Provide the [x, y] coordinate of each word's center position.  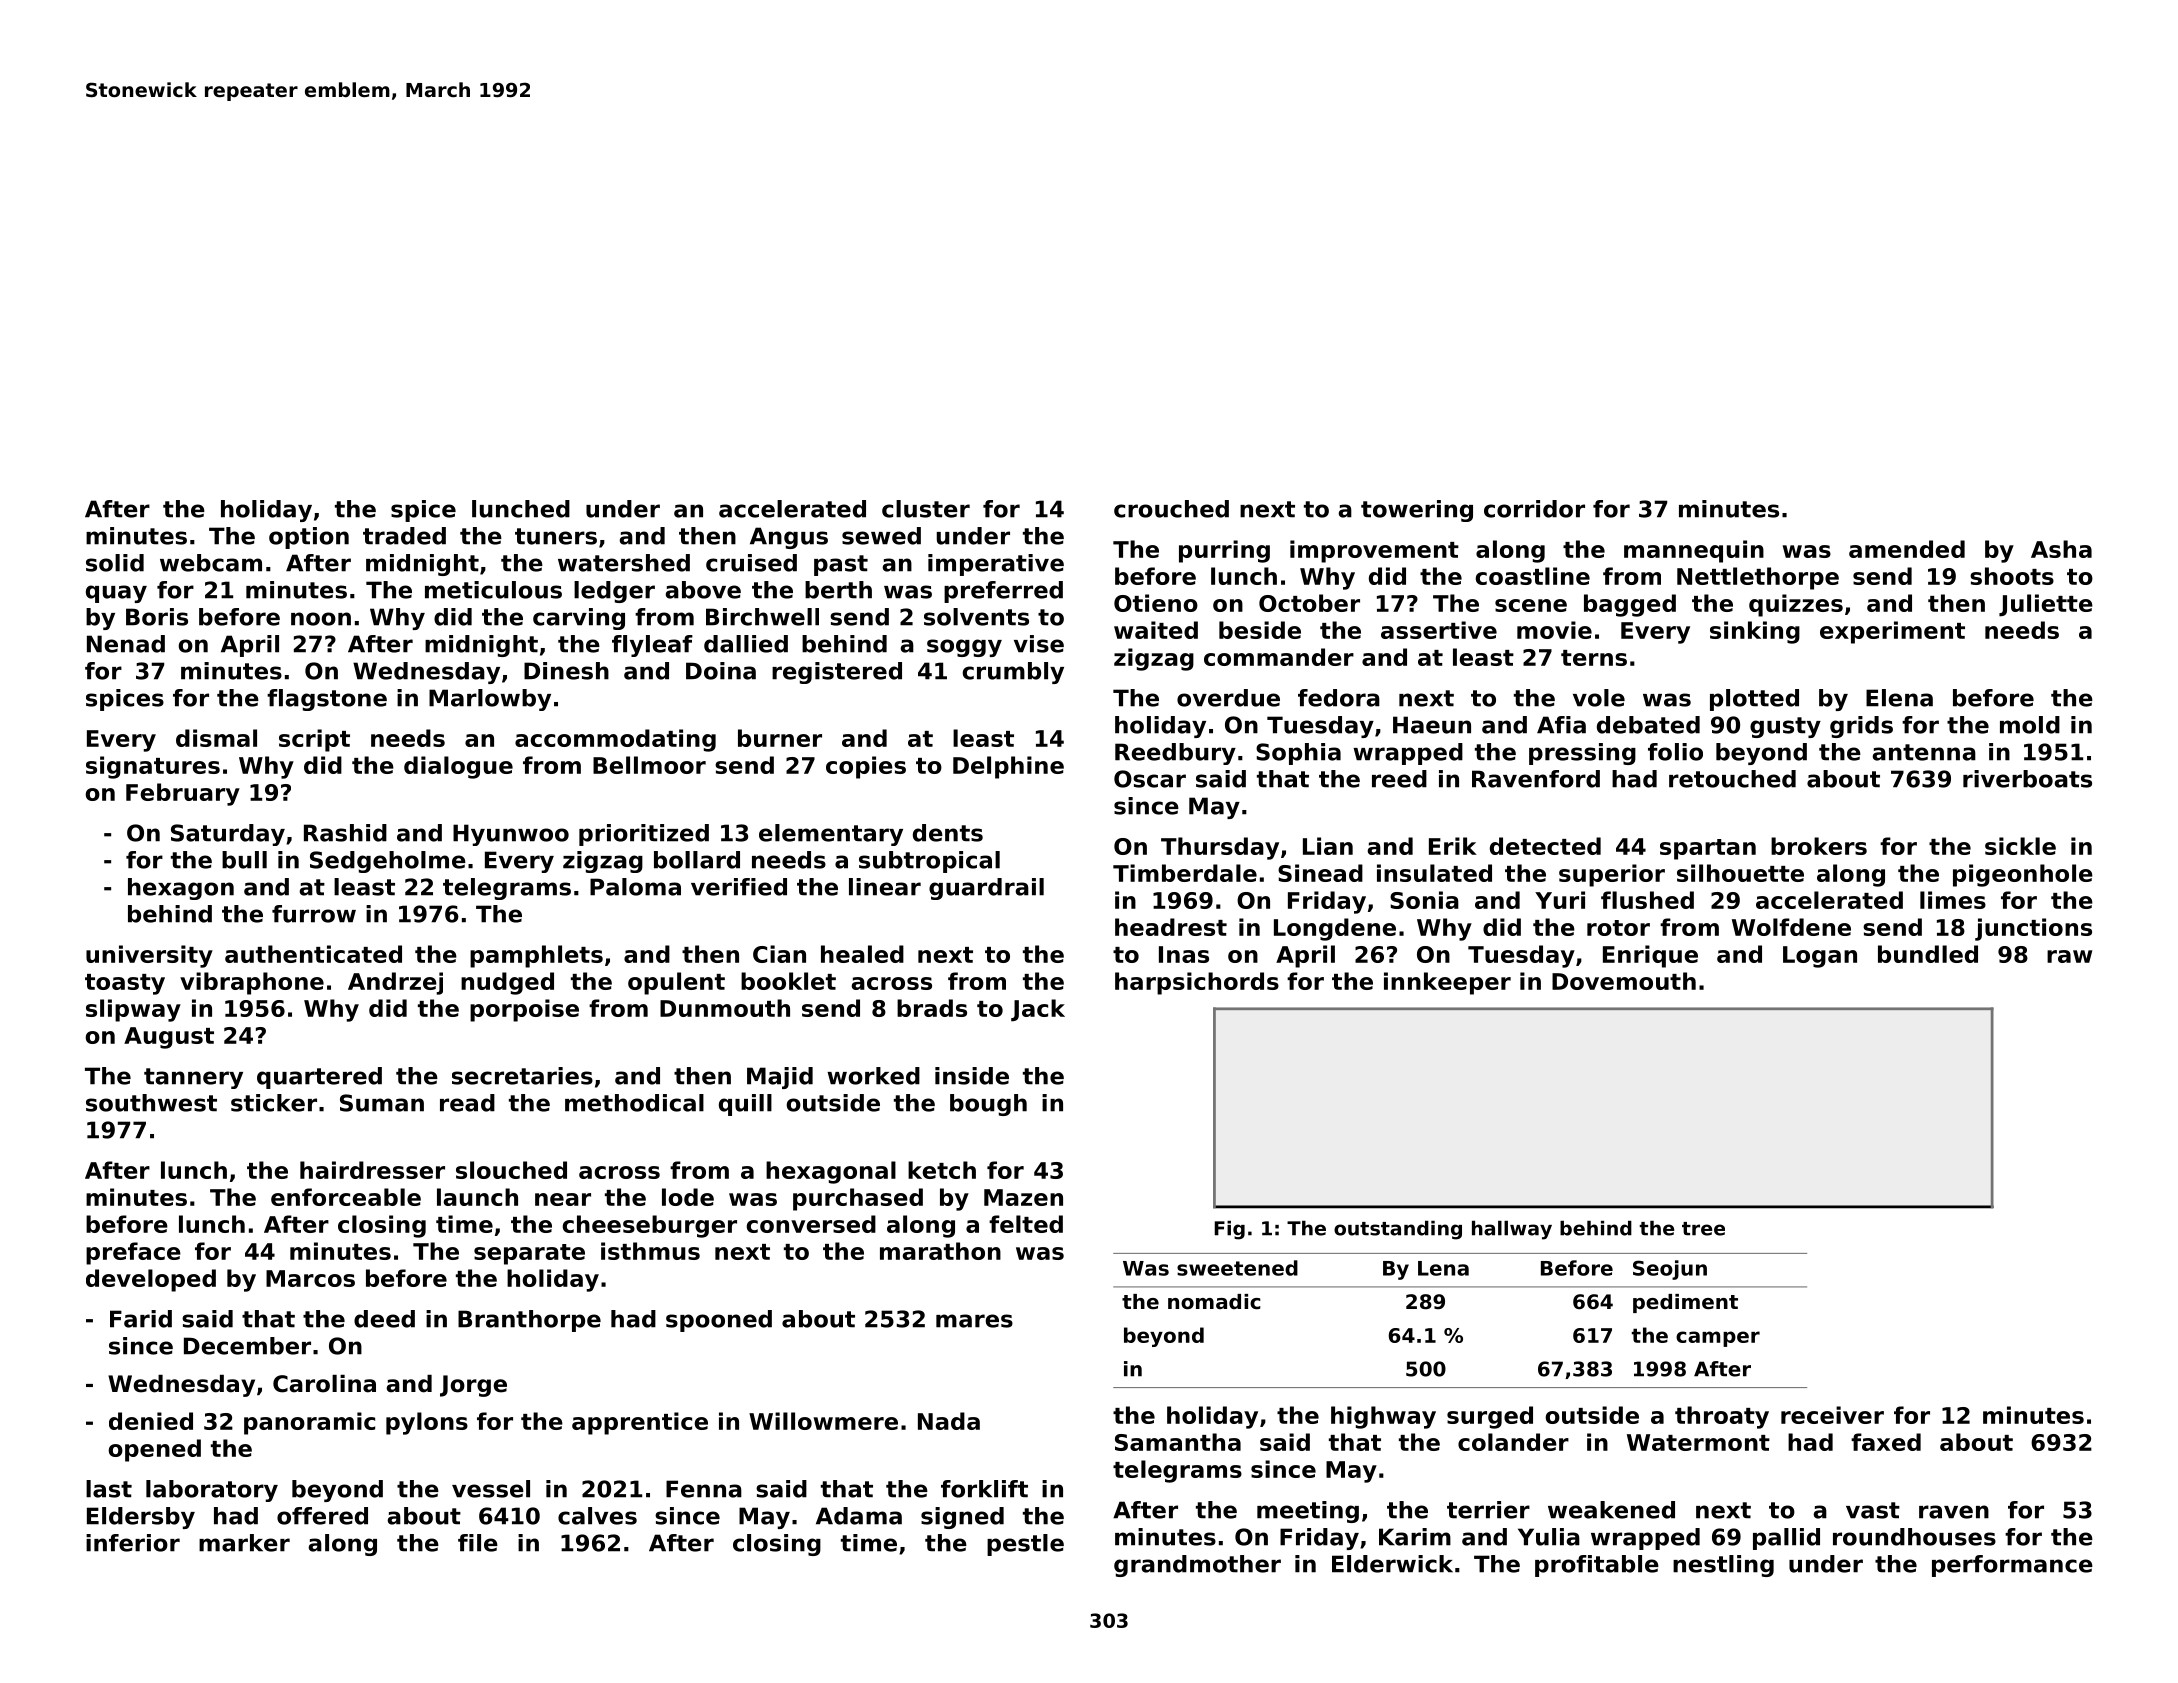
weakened [1611, 1510]
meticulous [493, 590]
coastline [1532, 576]
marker [244, 1543]
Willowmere [823, 1421]
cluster [926, 509]
